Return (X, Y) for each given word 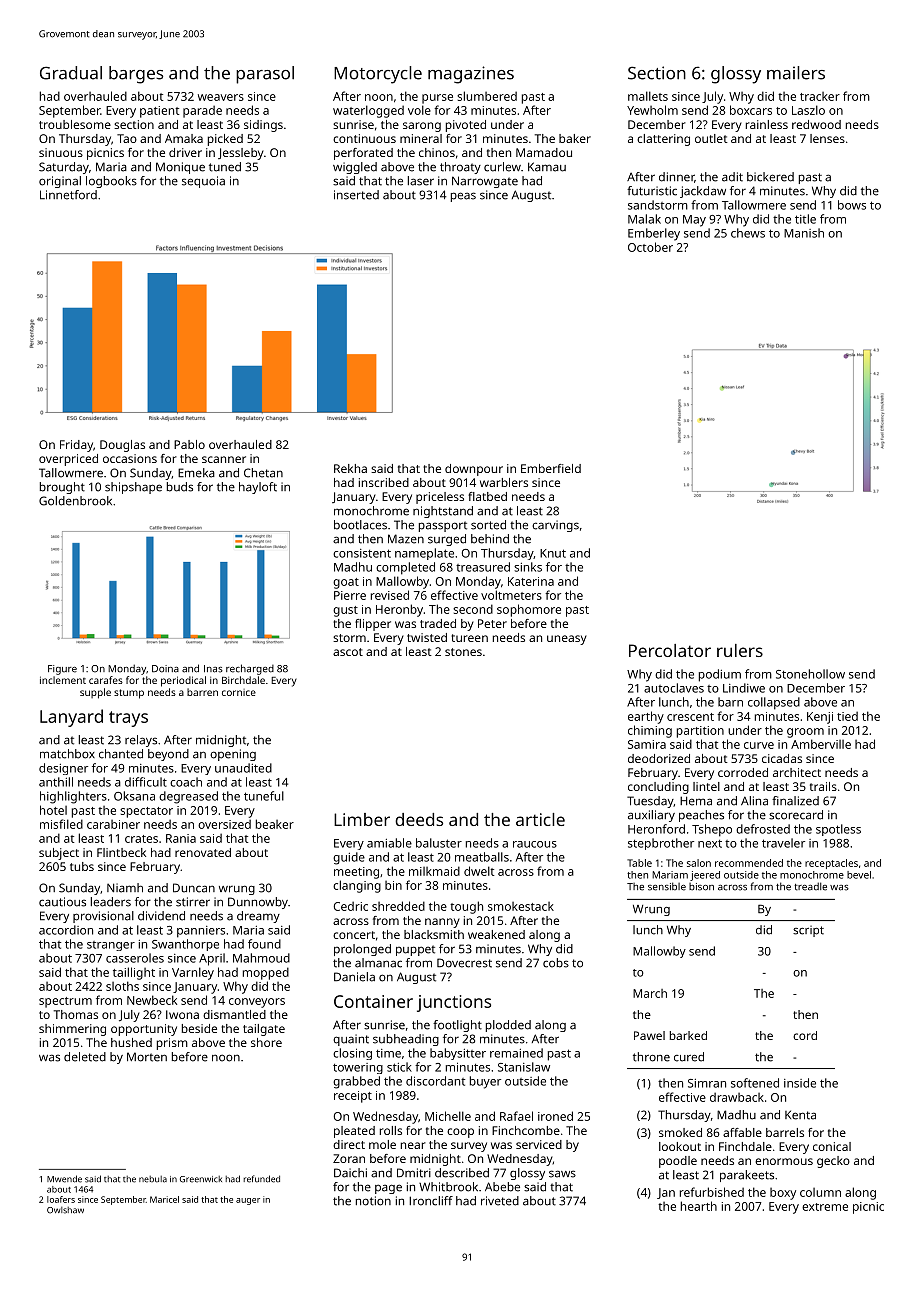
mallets (648, 96)
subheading (406, 1040)
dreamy (258, 917)
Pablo (189, 444)
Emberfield (551, 468)
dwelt (479, 871)
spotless (838, 830)
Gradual (71, 73)
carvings (555, 526)
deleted (85, 1057)
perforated (363, 154)
